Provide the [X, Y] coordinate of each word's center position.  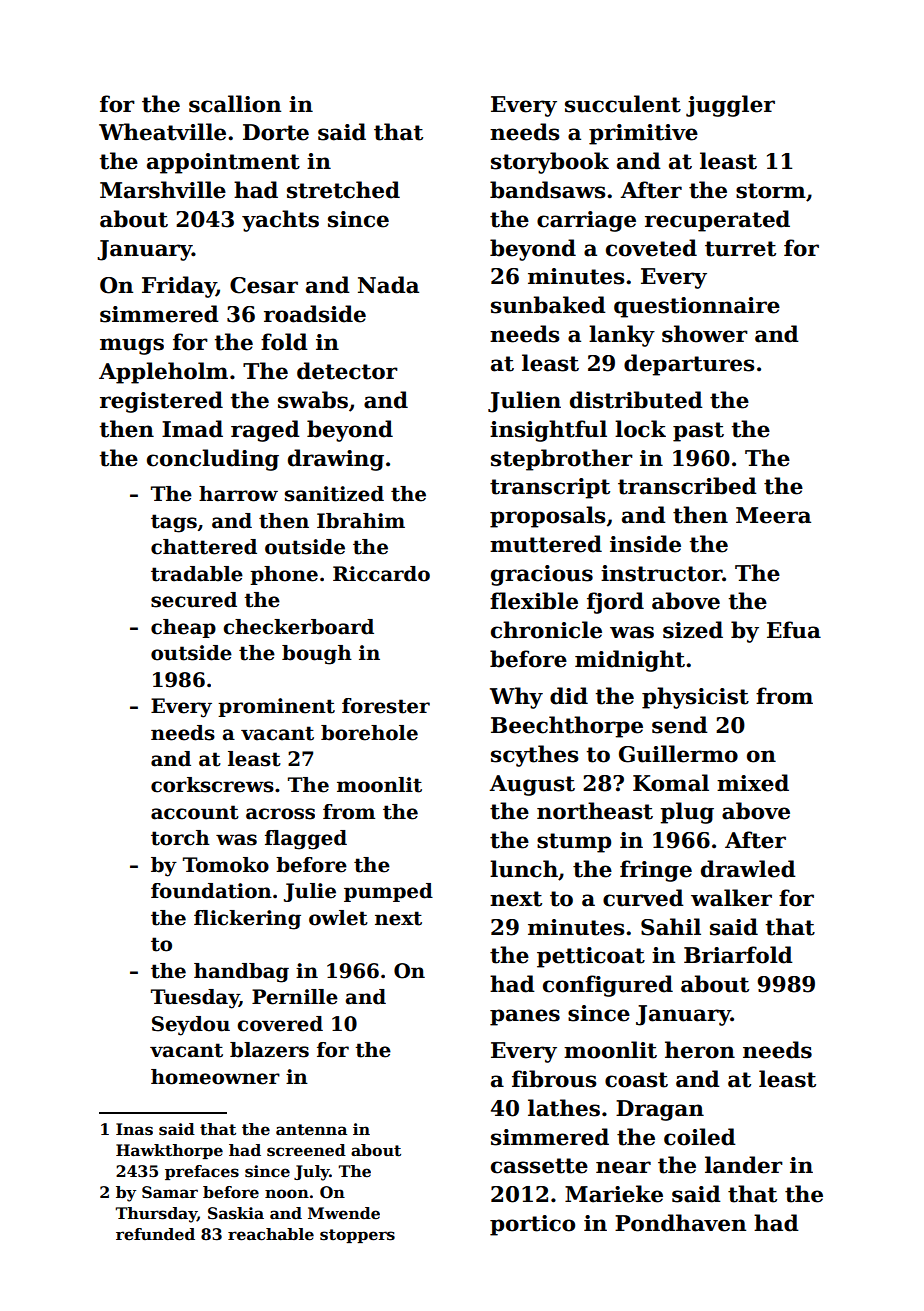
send [680, 725]
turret [740, 249]
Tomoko [226, 865]
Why [516, 698]
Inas [134, 1129]
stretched [343, 190]
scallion [235, 104]
